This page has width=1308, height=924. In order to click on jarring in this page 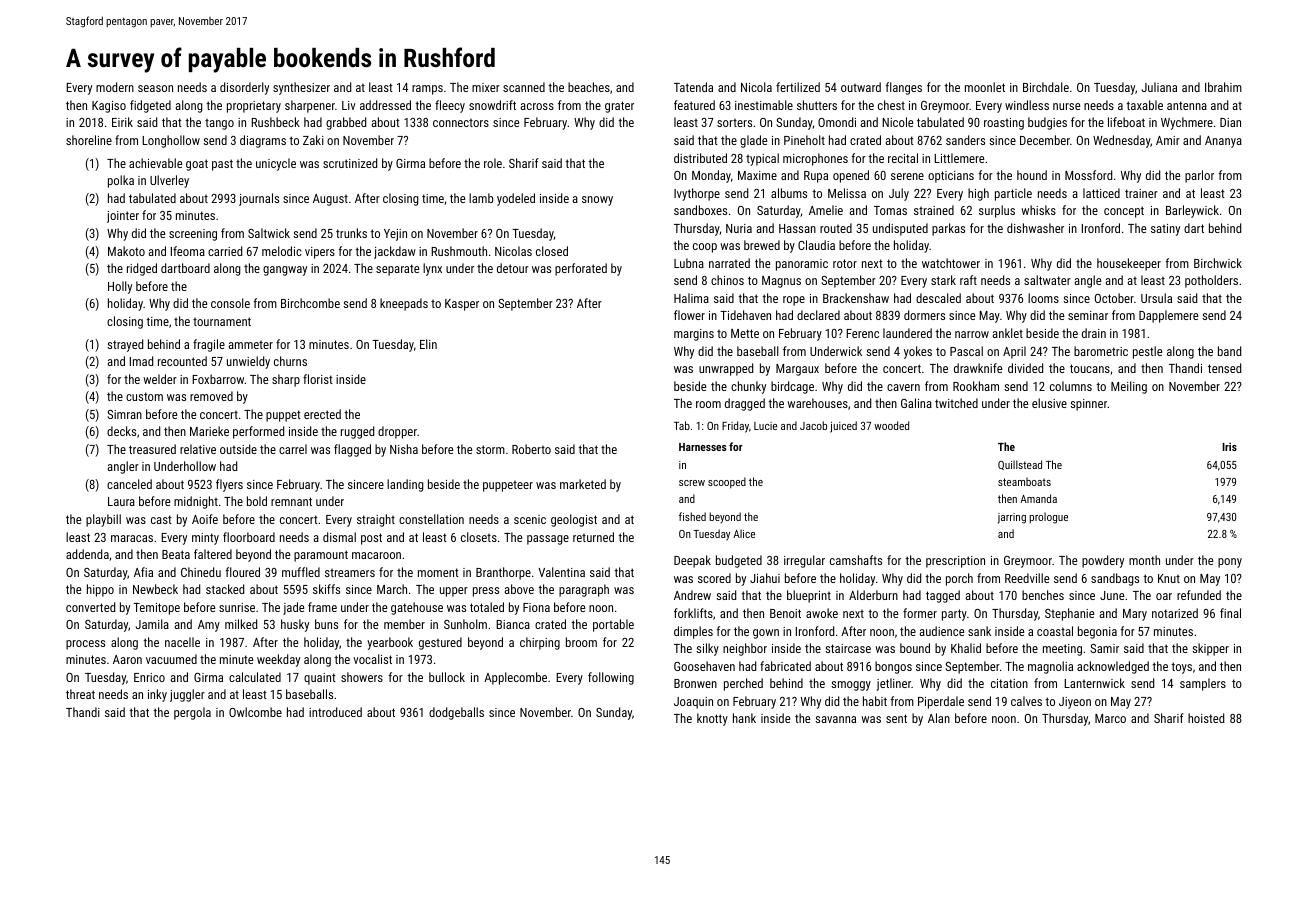, I will do `click(1012, 518)`.
